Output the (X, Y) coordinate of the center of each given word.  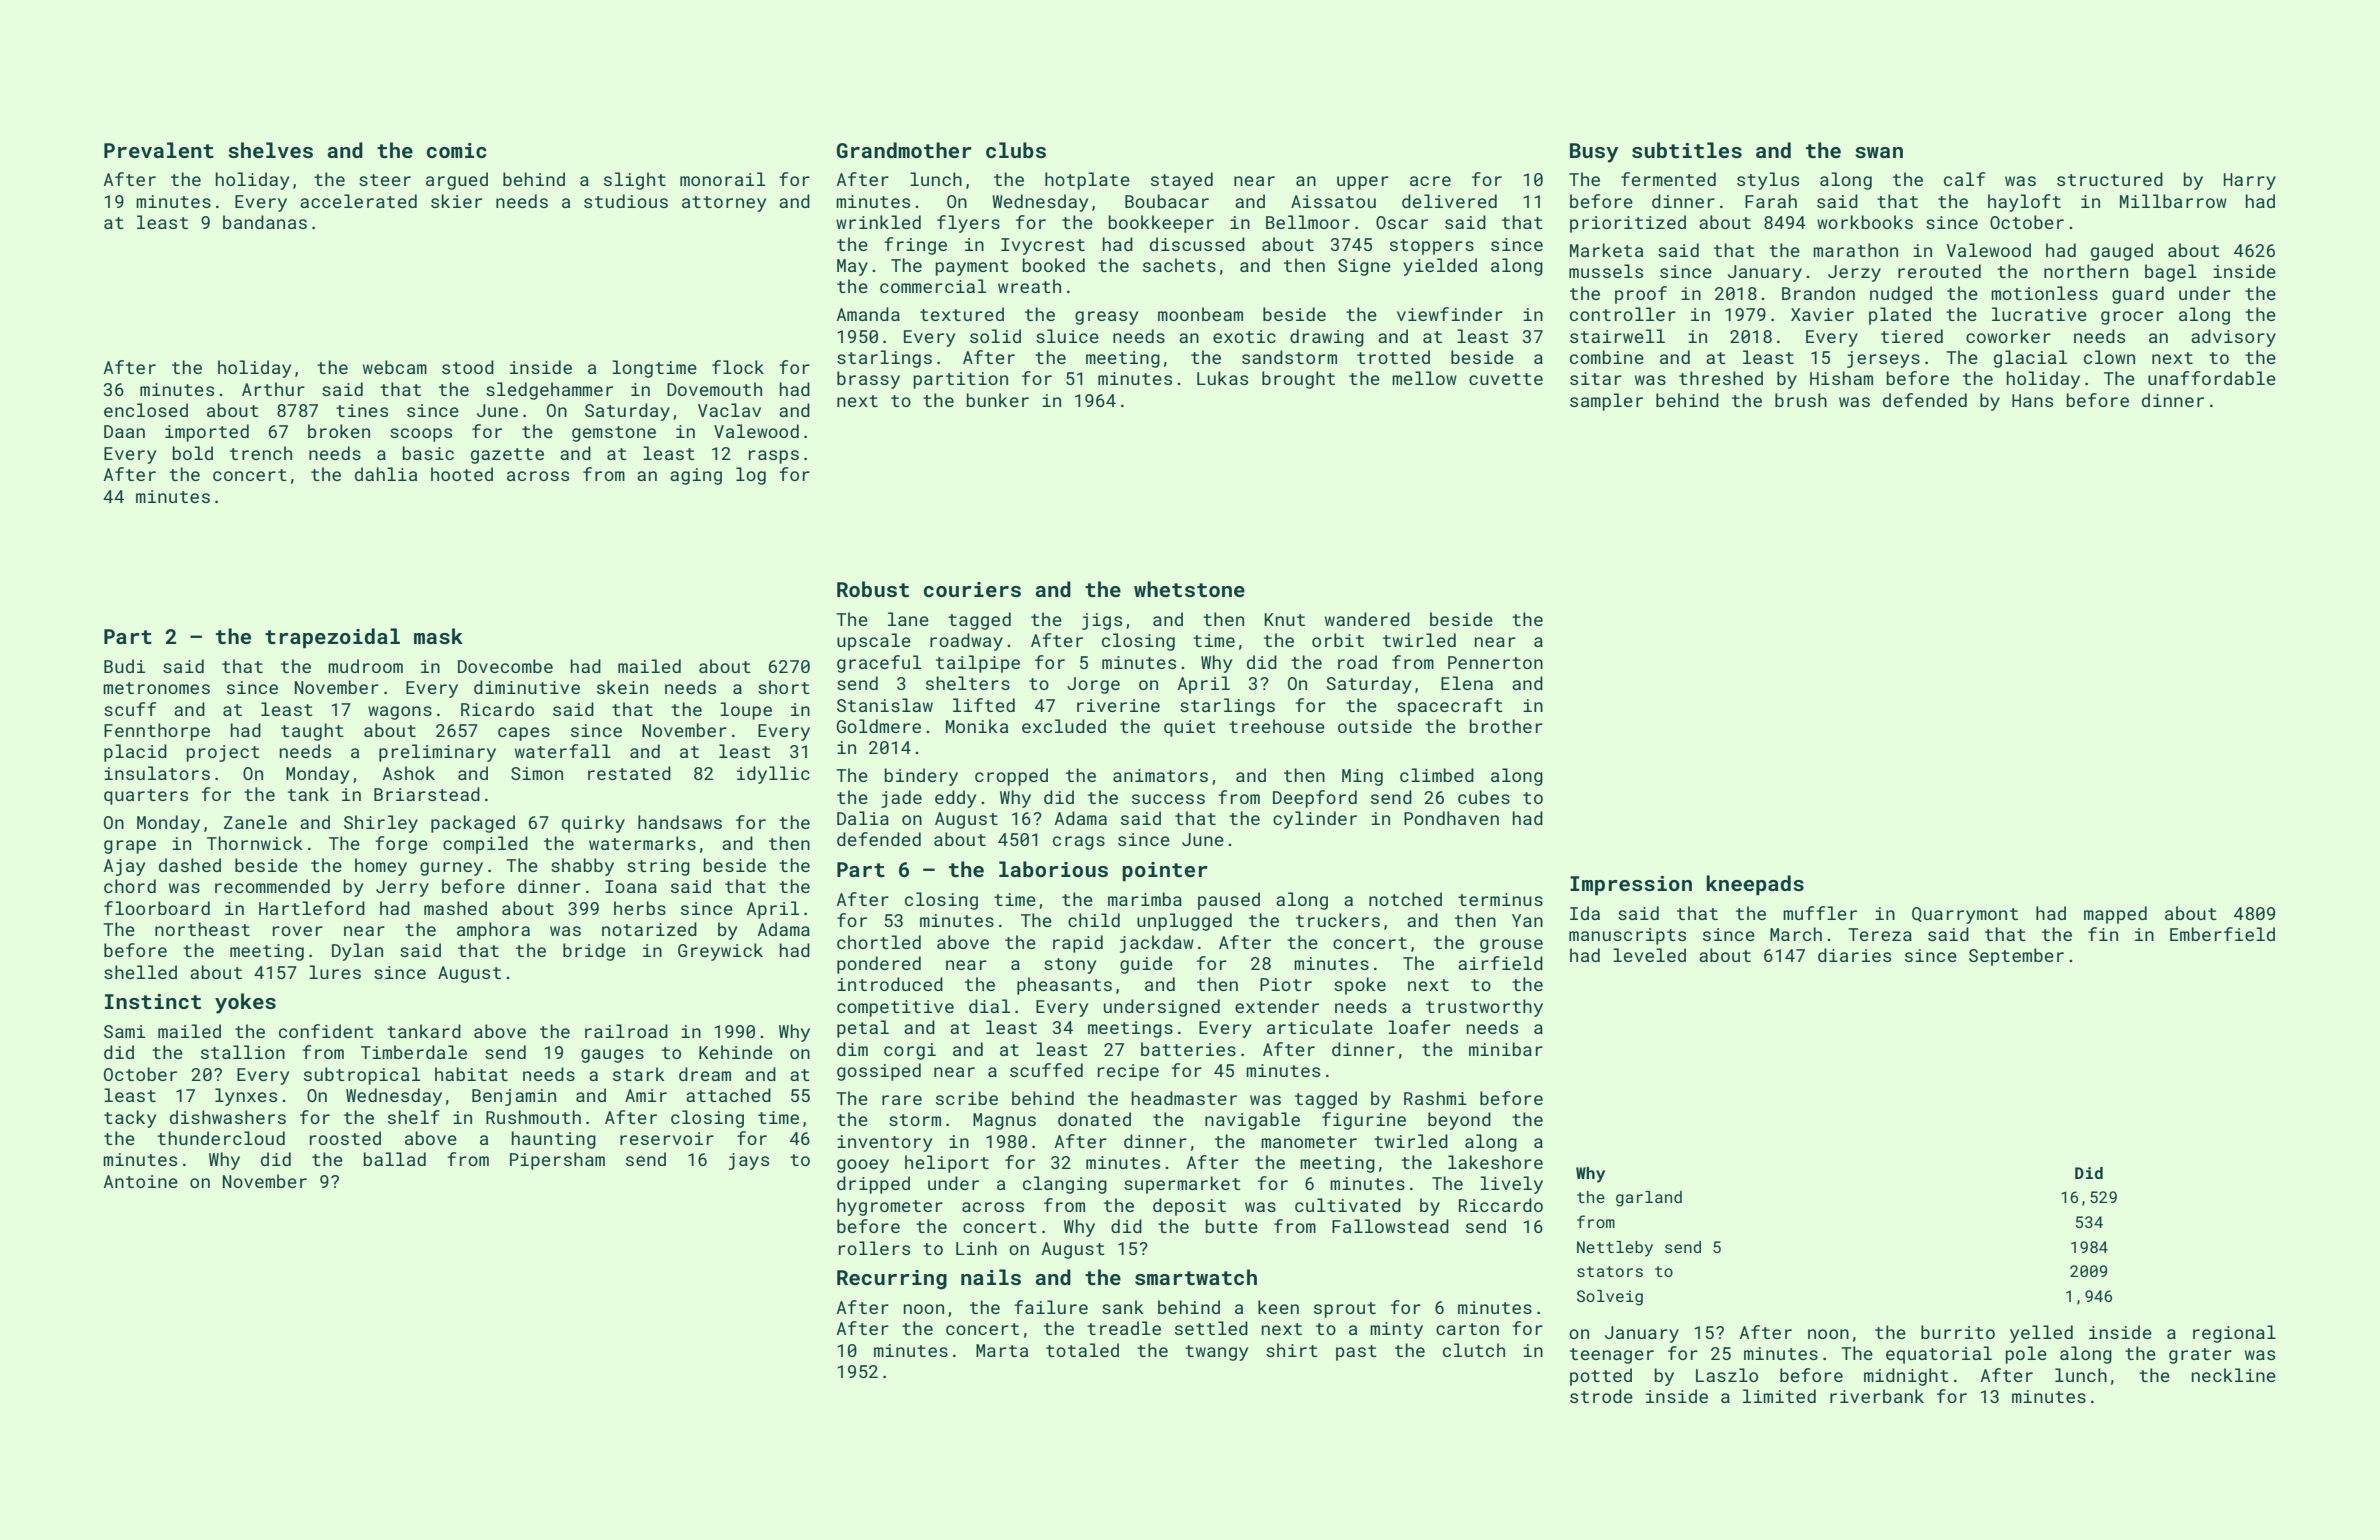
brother (1506, 726)
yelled (2041, 1334)
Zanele (255, 822)
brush (1801, 400)
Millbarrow (2173, 201)
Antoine (141, 1181)
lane (908, 619)
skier (456, 201)
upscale (874, 642)
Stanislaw (885, 705)
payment (972, 268)
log (751, 476)
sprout (1345, 1310)
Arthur (273, 389)
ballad (395, 1159)
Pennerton (1495, 662)
